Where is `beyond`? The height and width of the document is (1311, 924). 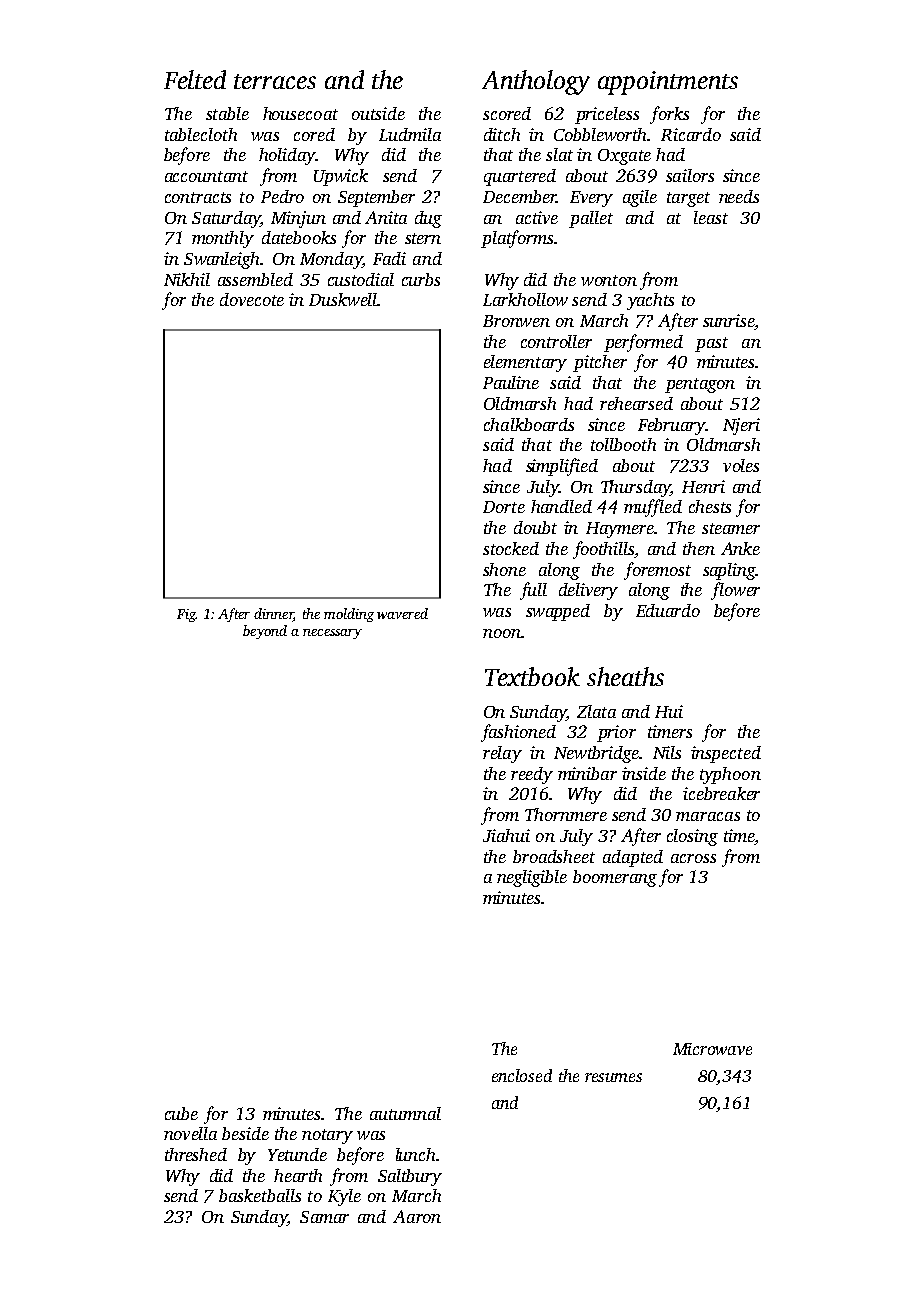
beyond is located at coordinates (265, 632).
